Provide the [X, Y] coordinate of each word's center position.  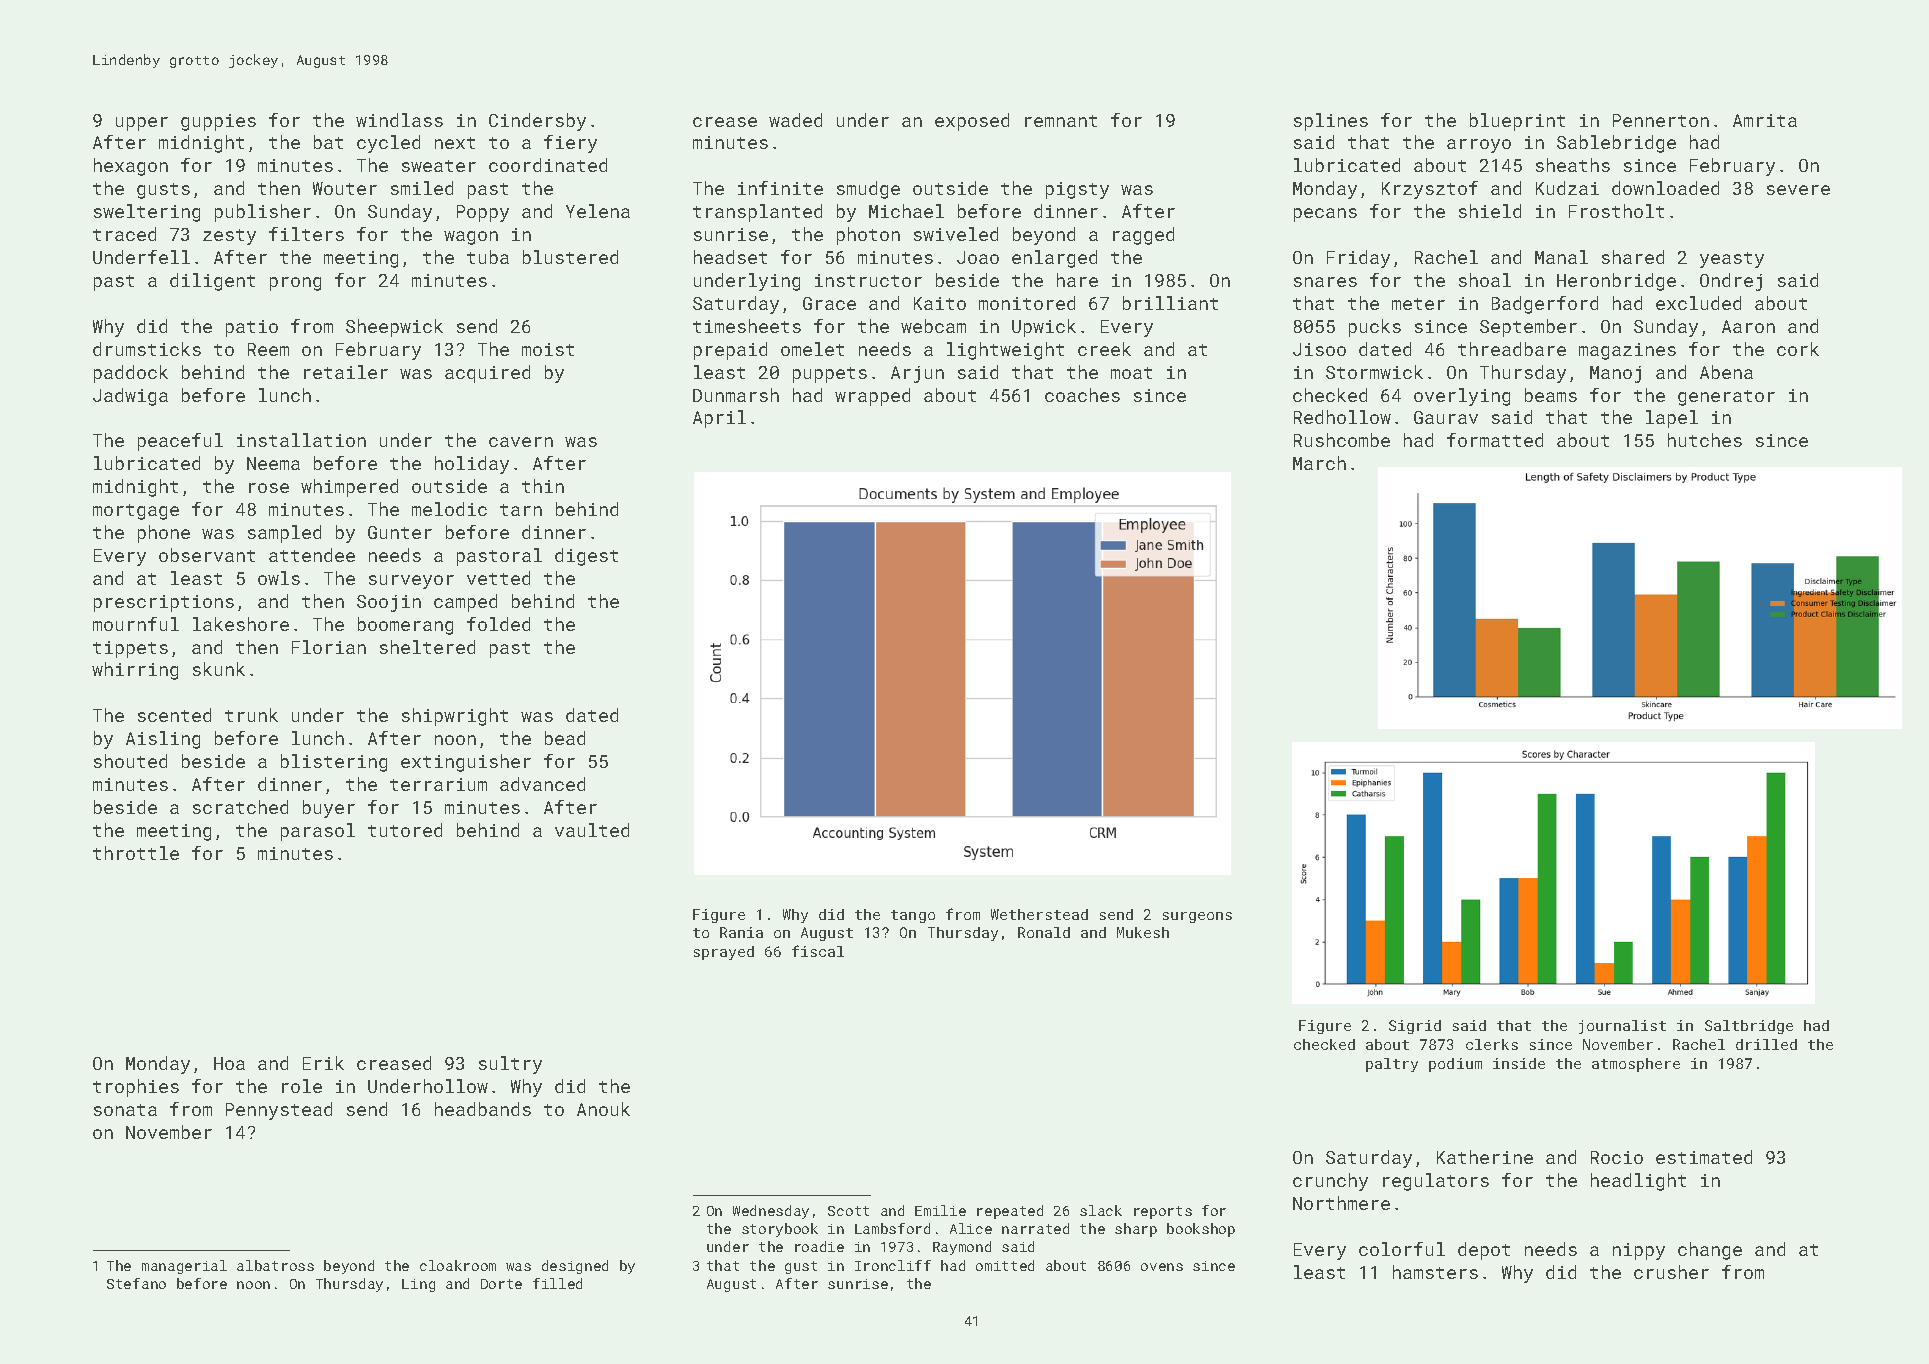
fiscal [818, 951]
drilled [1766, 1044]
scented [174, 715]
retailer [346, 372]
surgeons [1197, 917]
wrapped [872, 397]
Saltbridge [1749, 1027]
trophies [136, 1088]
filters [306, 234]
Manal [1561, 257]
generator [1726, 398]
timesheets [747, 326]
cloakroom [458, 1265]
